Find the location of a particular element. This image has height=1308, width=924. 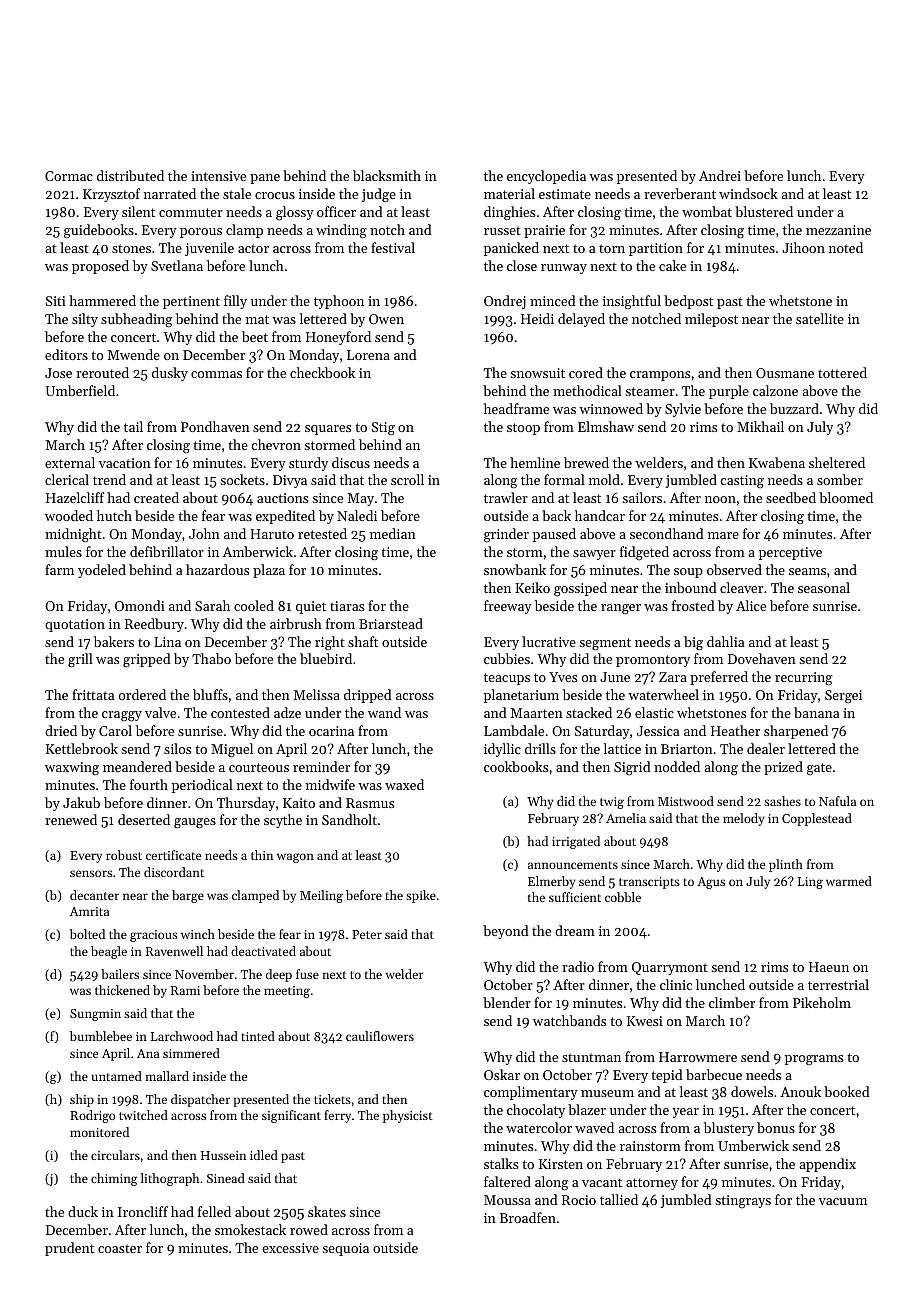

milepost is located at coordinates (711, 320).
